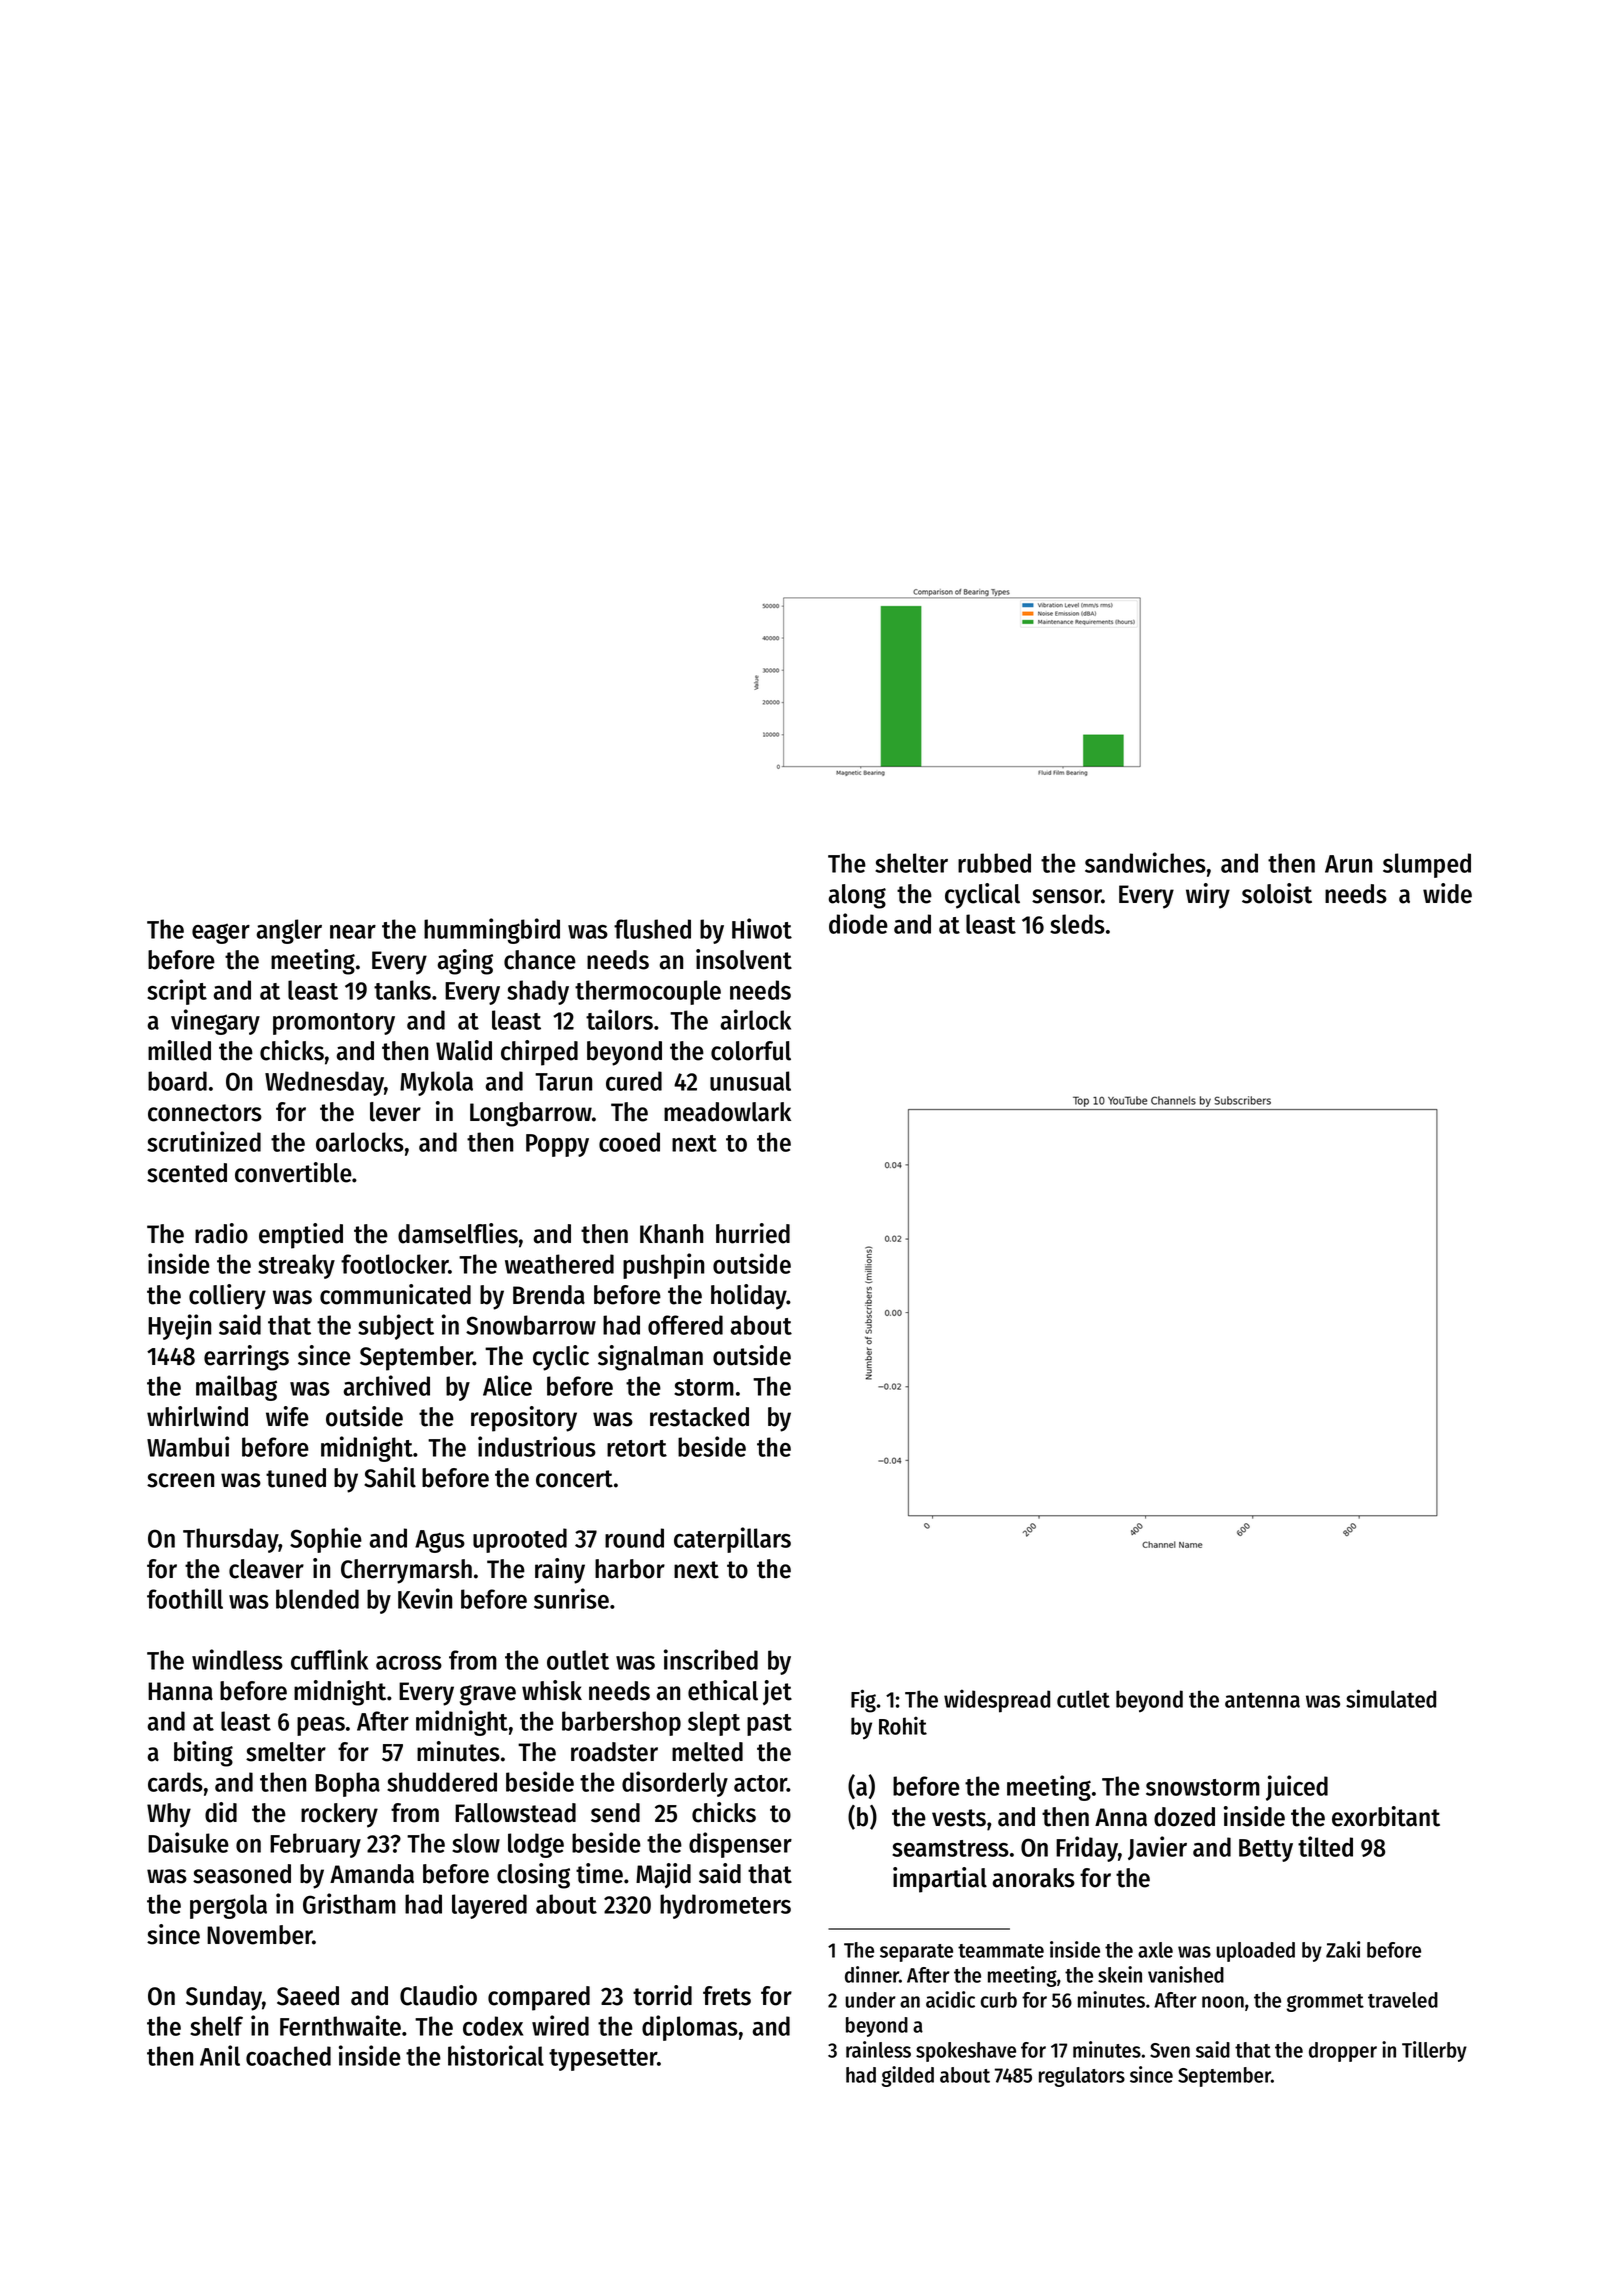 The image size is (1620, 2292). I want to click on caterpillars, so click(732, 1540).
